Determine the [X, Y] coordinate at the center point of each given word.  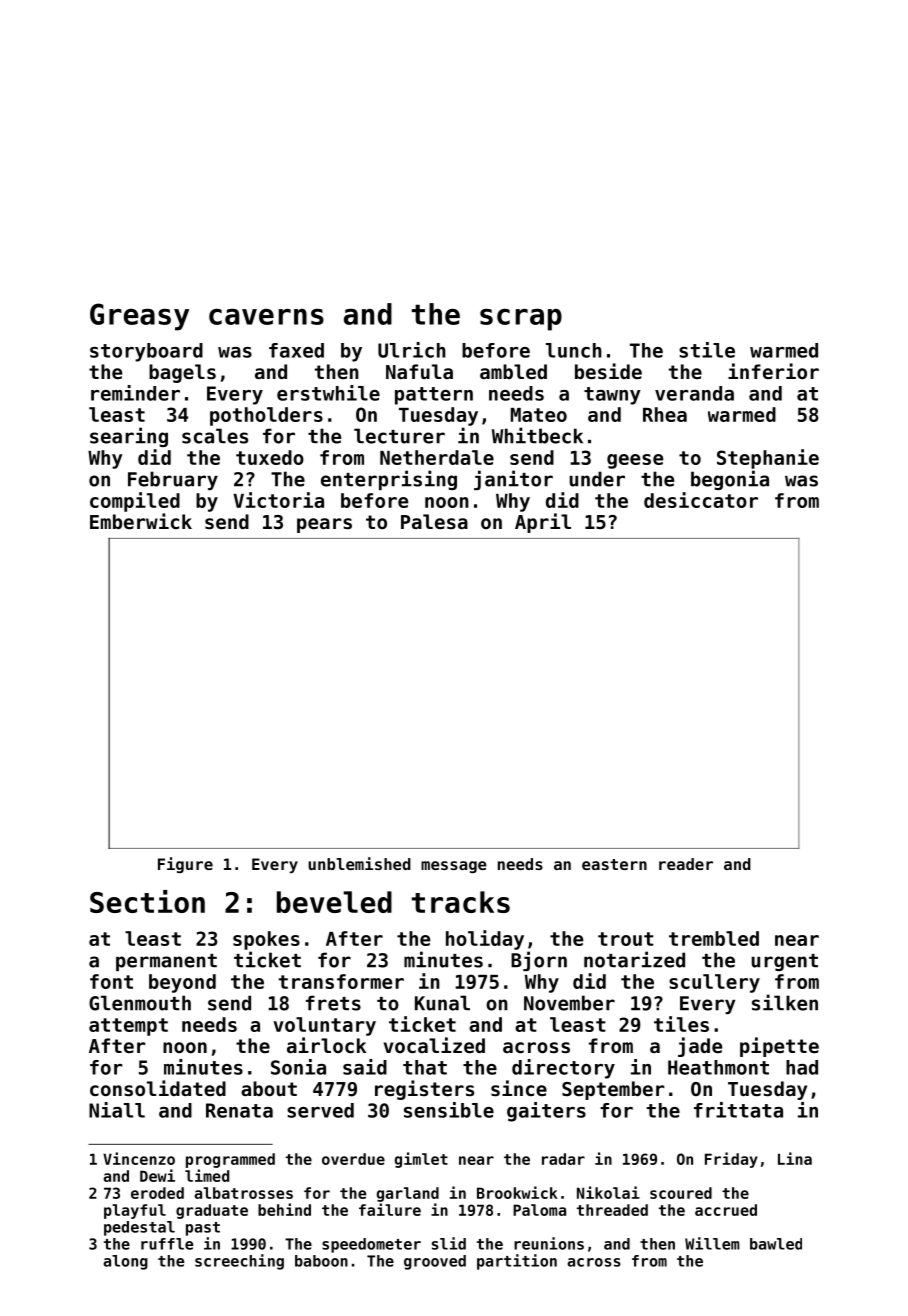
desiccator [701, 500]
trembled [714, 938]
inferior [773, 371]
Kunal [442, 1003]
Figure [185, 865]
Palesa [434, 522]
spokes [266, 940]
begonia [730, 480]
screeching [239, 1262]
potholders [266, 416]
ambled [513, 371]
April [543, 523]
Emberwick [141, 521]
